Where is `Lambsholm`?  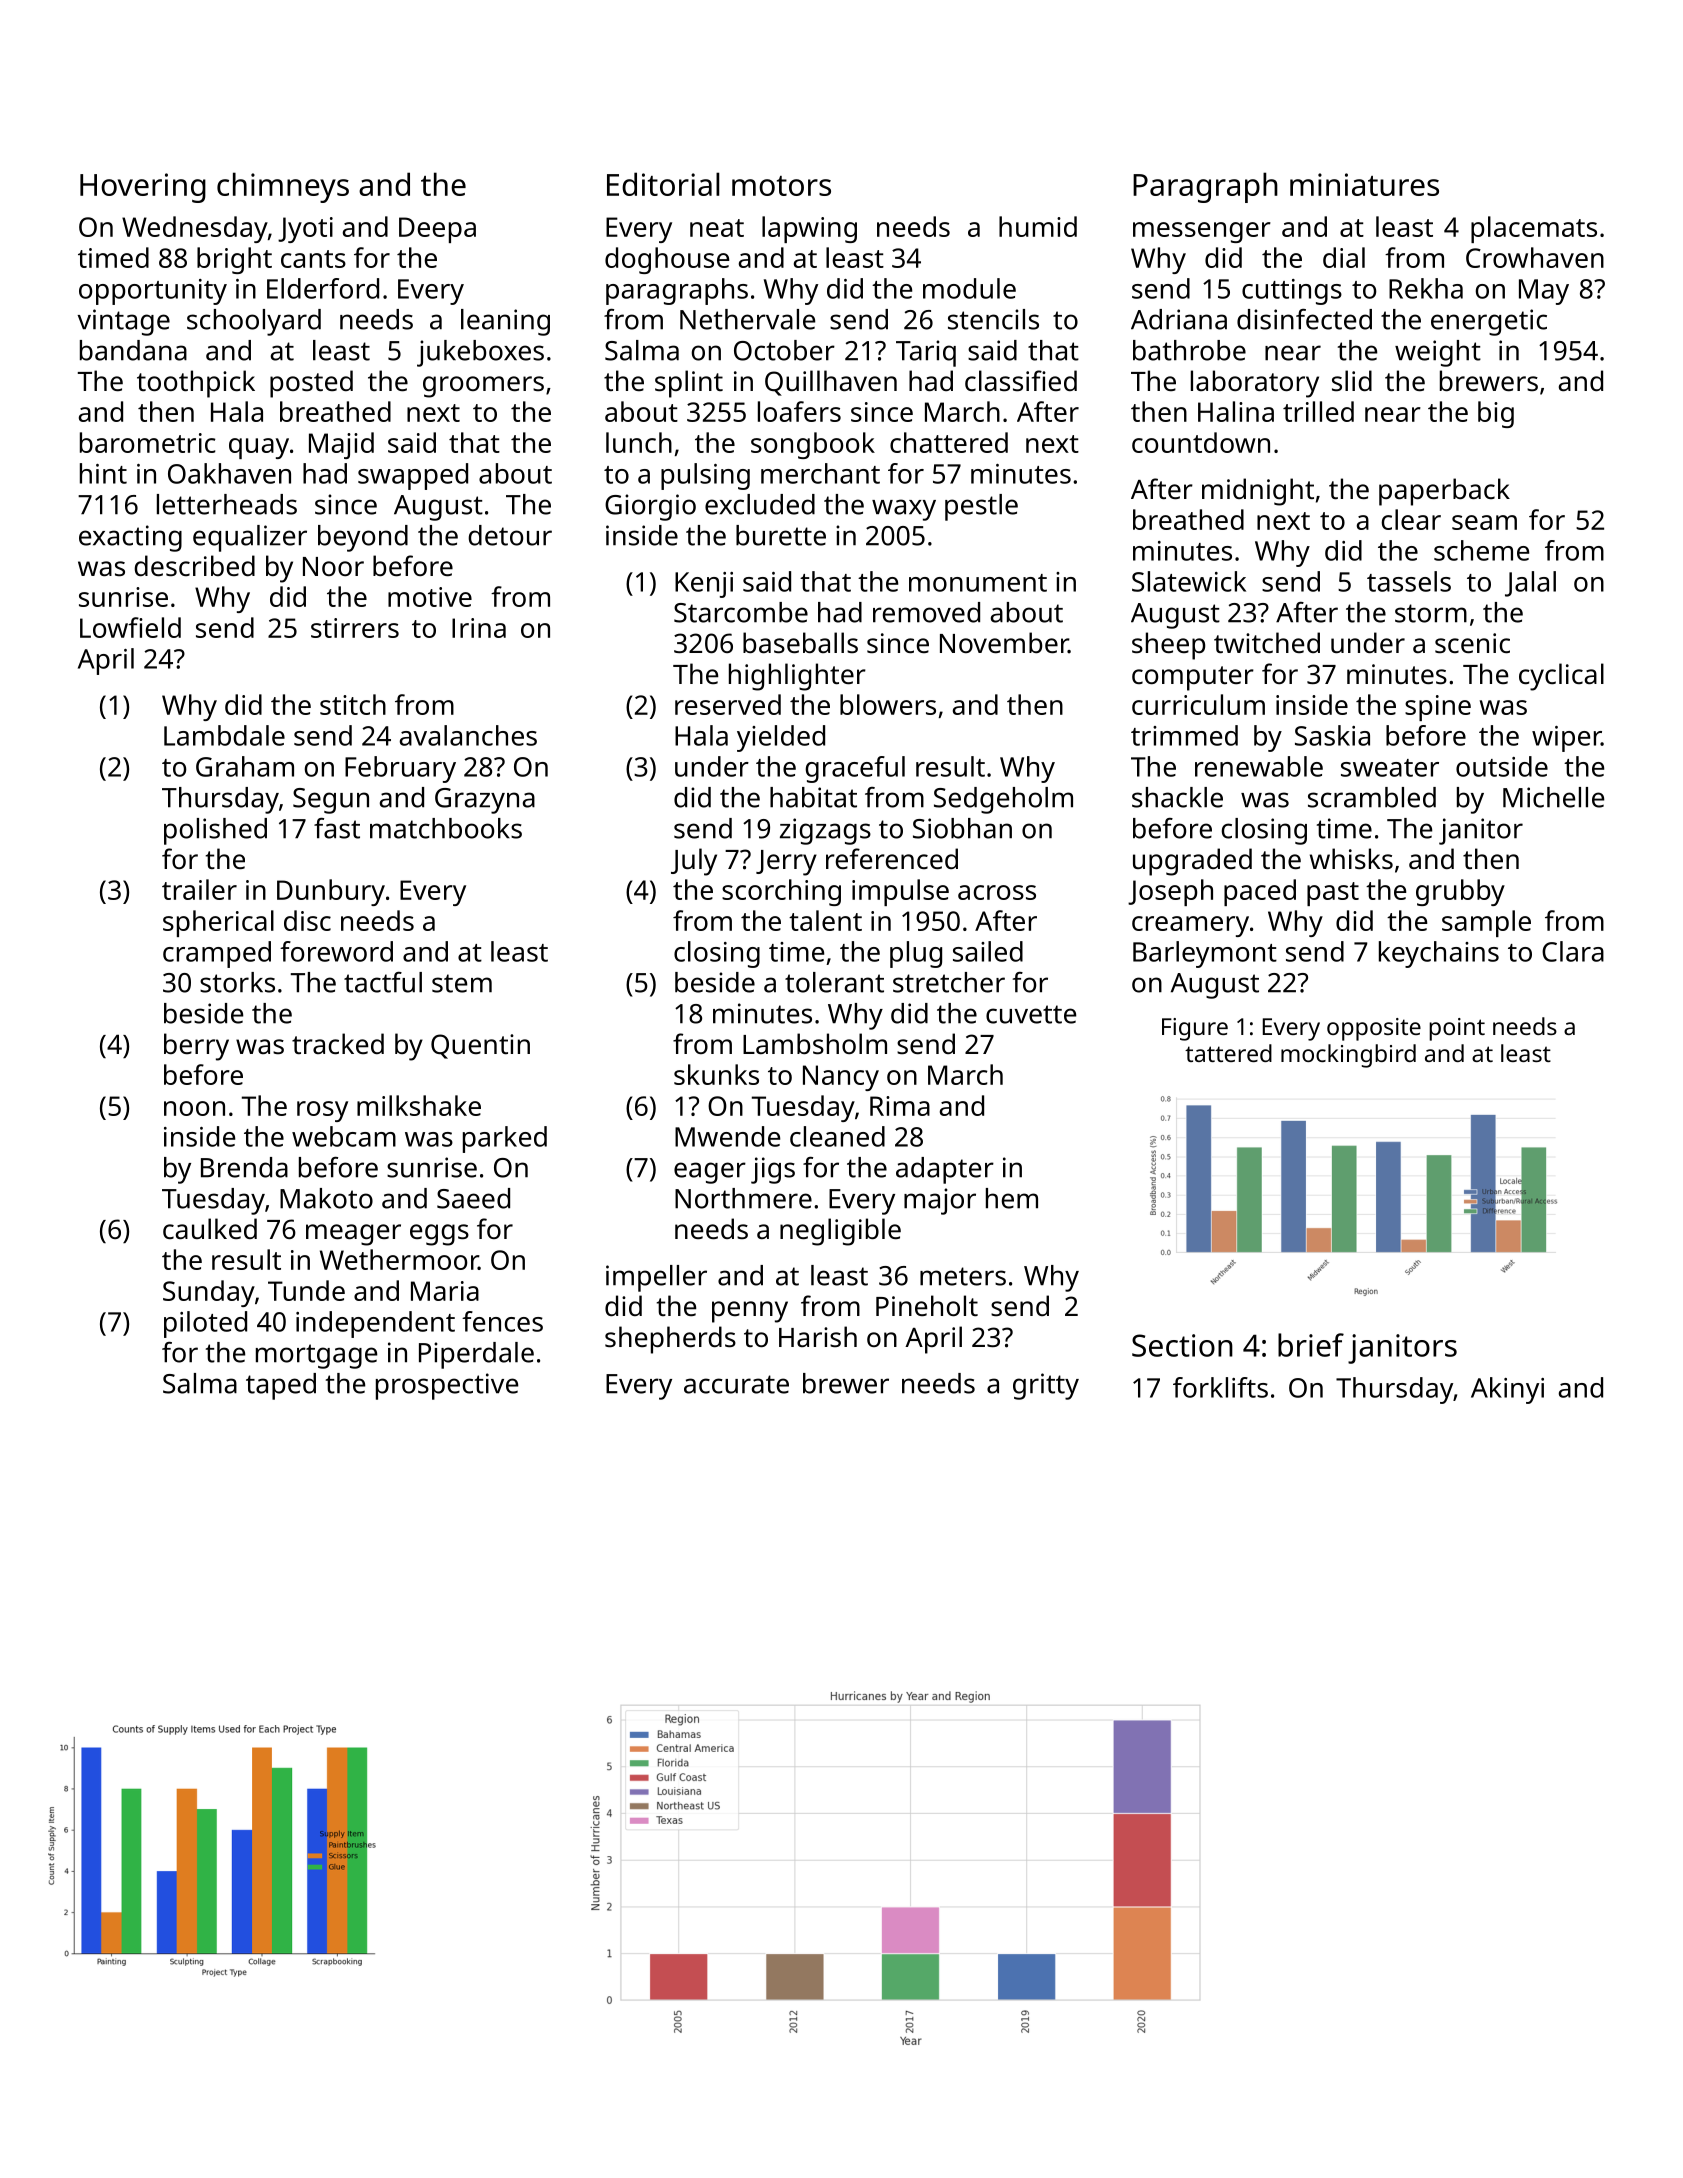
Lambsholm is located at coordinates (815, 1044).
